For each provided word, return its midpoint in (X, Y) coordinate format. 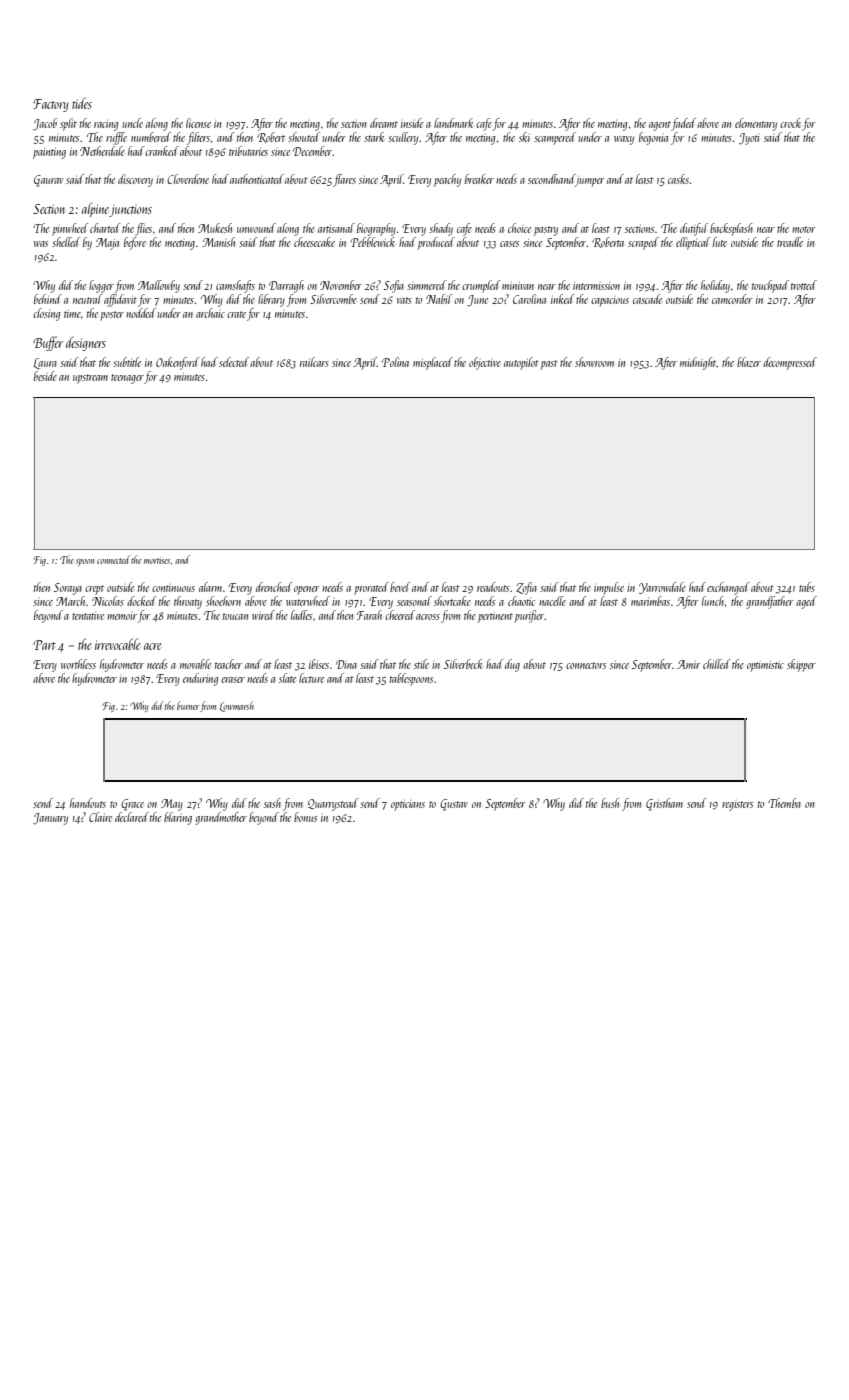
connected (113, 559)
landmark (453, 123)
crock (790, 123)
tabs (807, 587)
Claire (100, 817)
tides (82, 103)
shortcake (452, 601)
